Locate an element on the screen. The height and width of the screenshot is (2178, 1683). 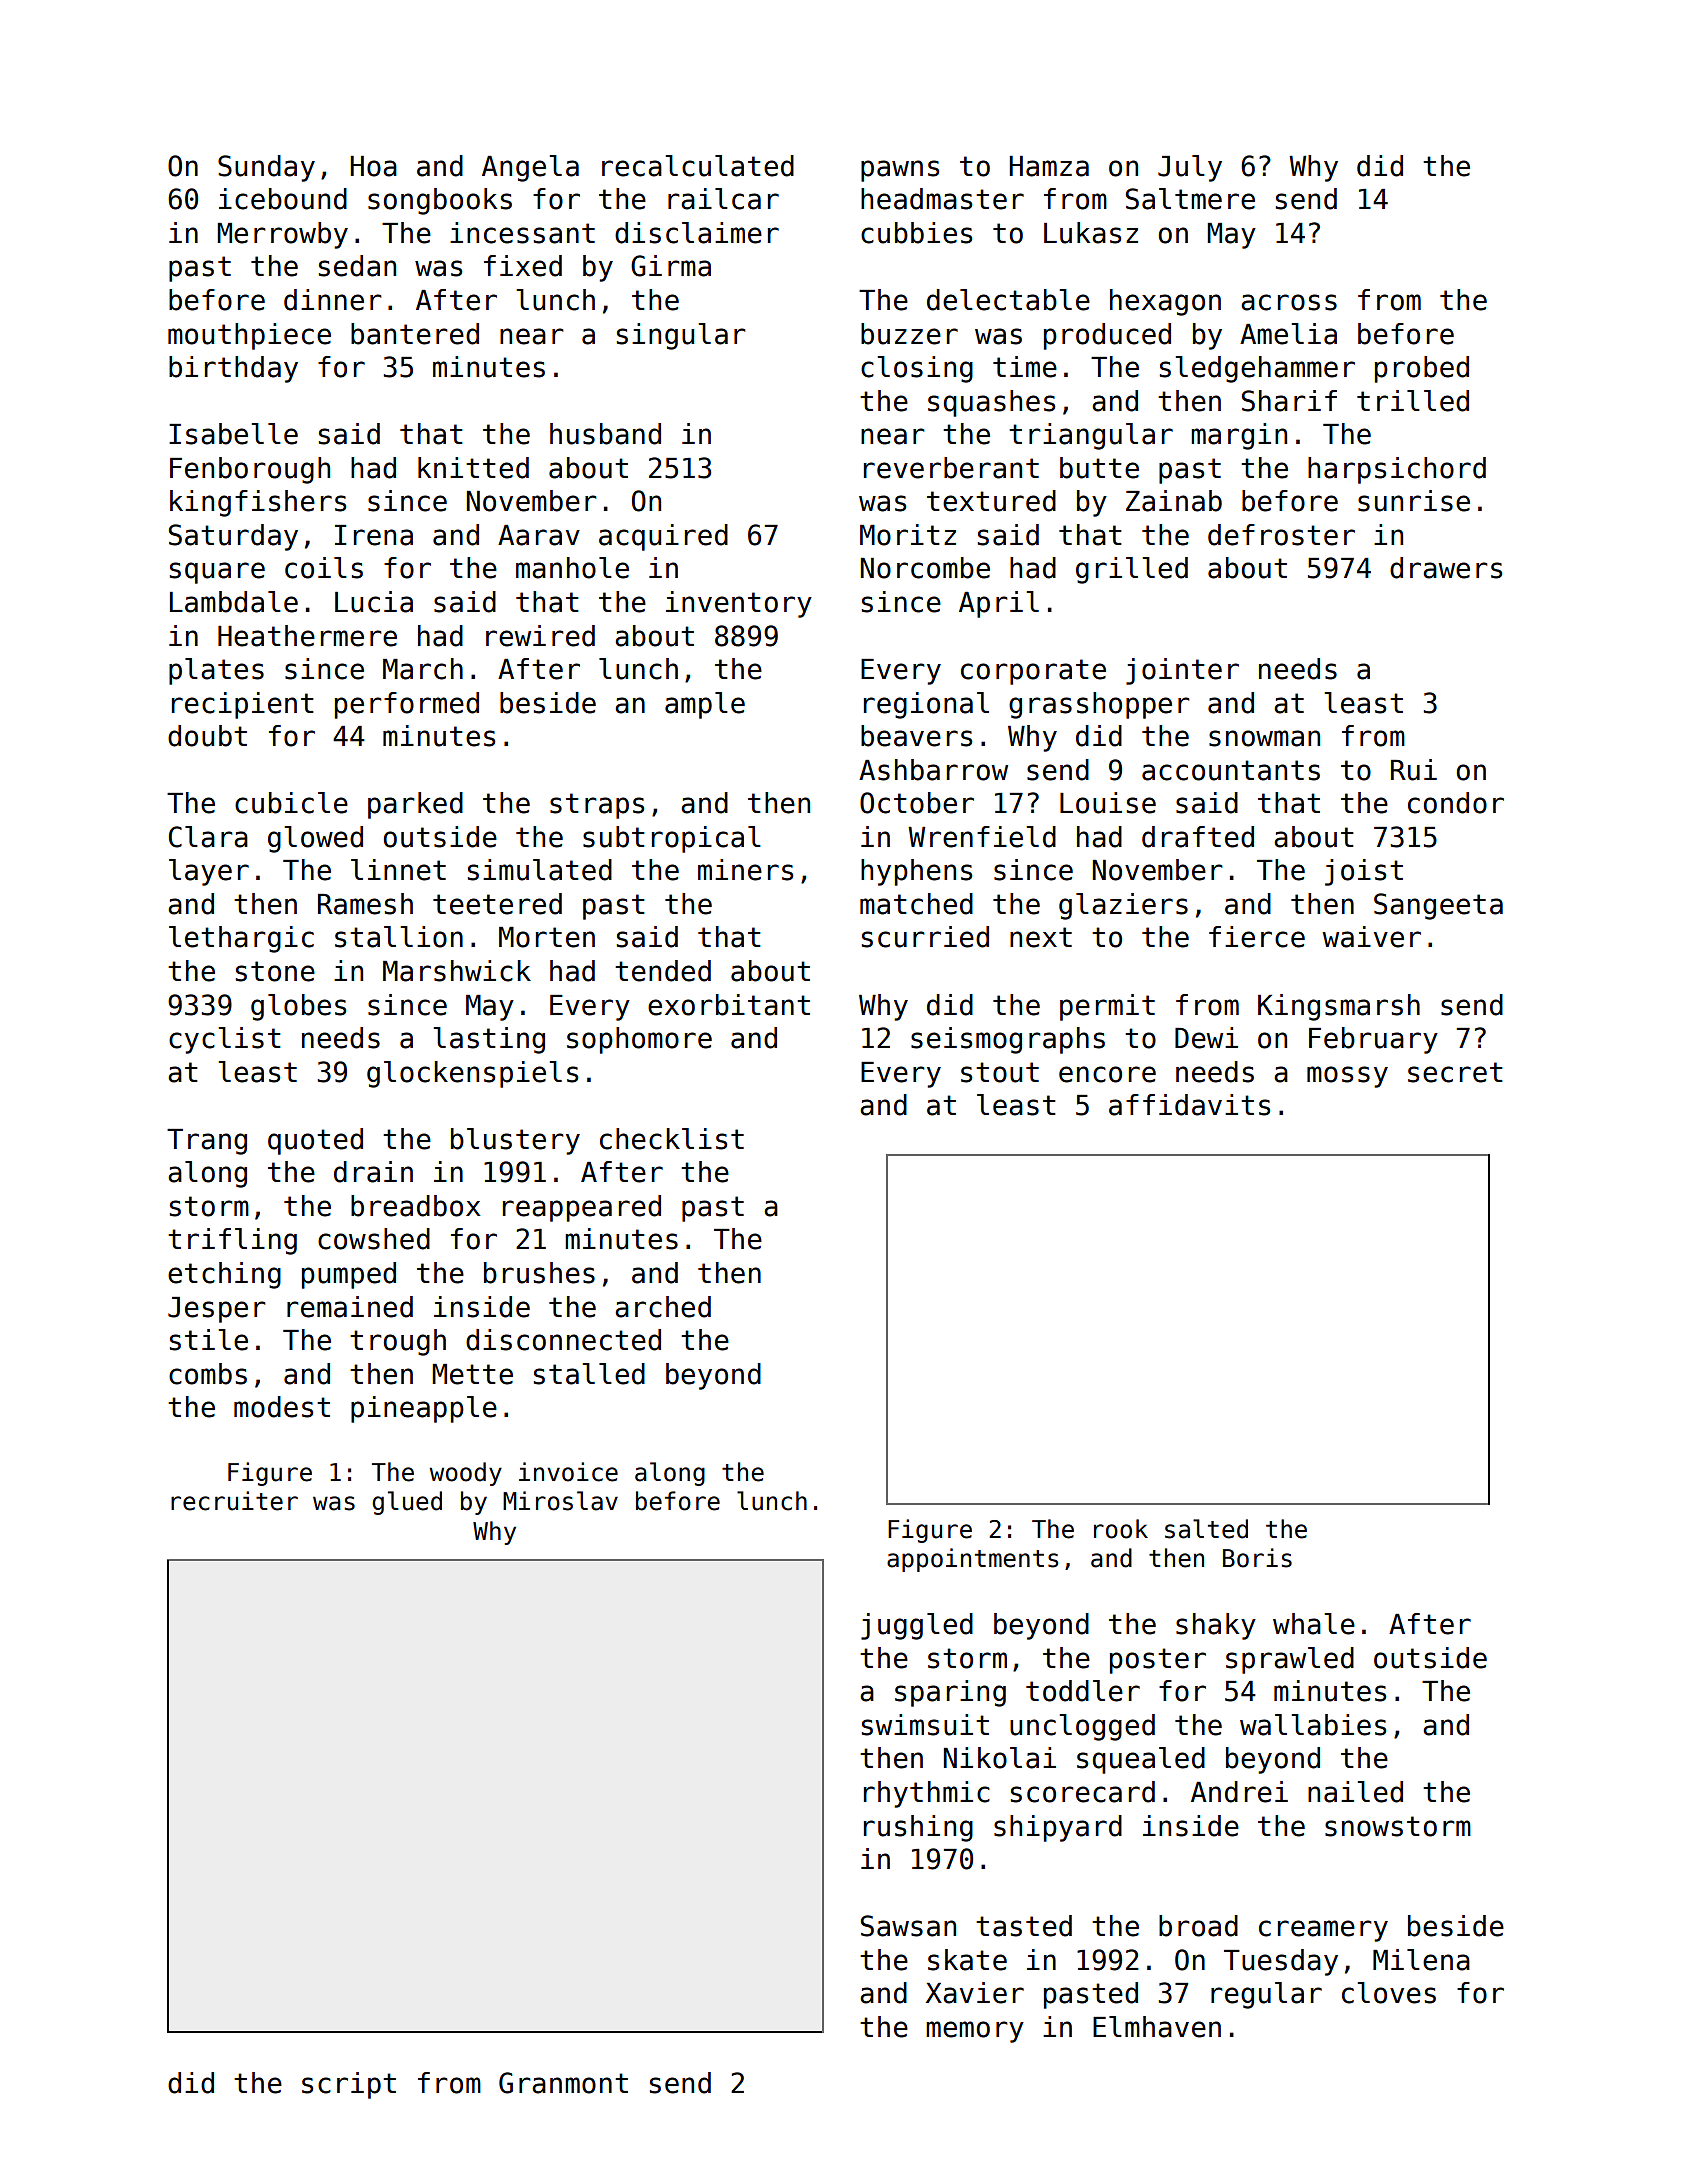
textured is located at coordinates (991, 501).
